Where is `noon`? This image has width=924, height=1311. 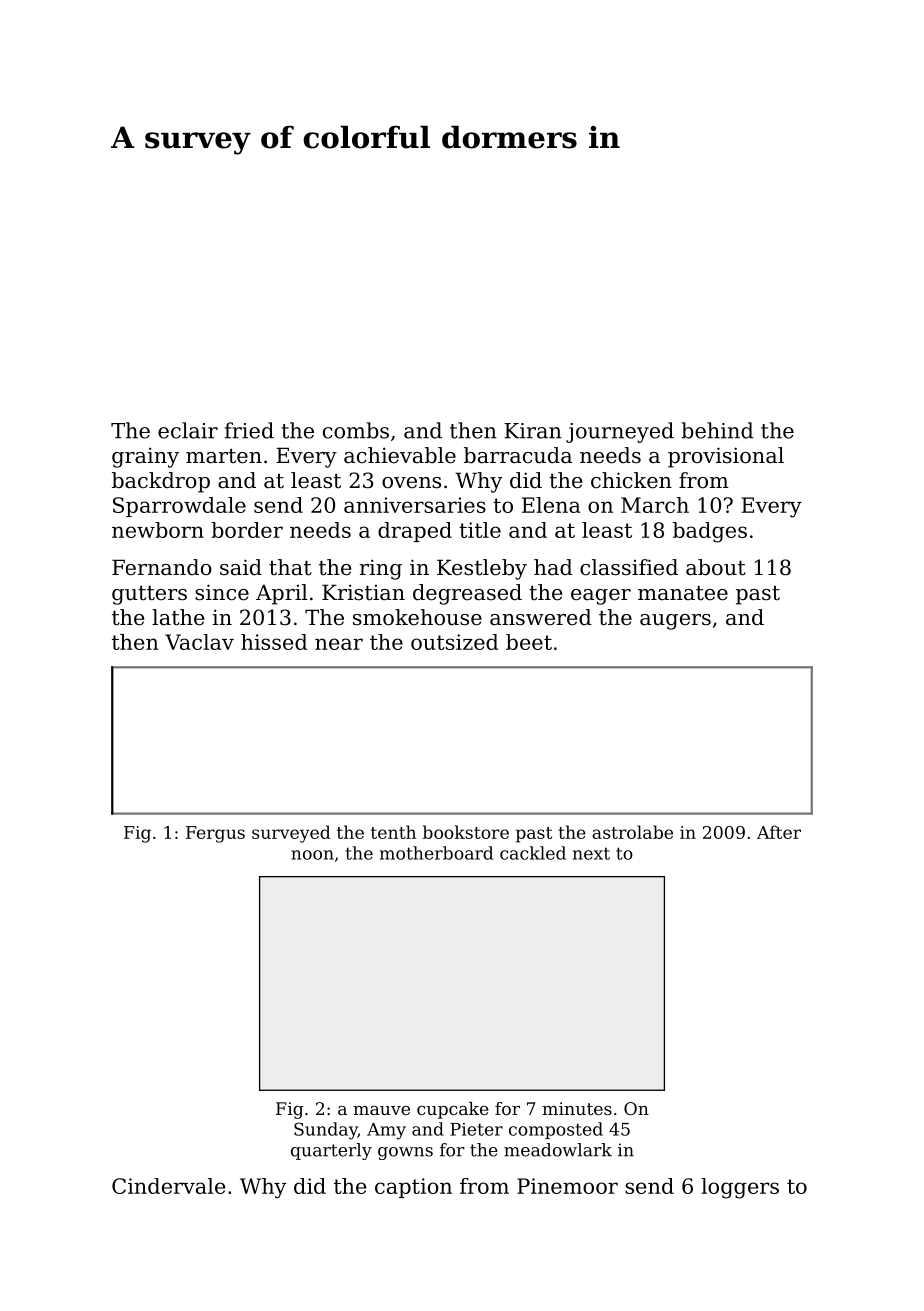
noon is located at coordinates (312, 855).
